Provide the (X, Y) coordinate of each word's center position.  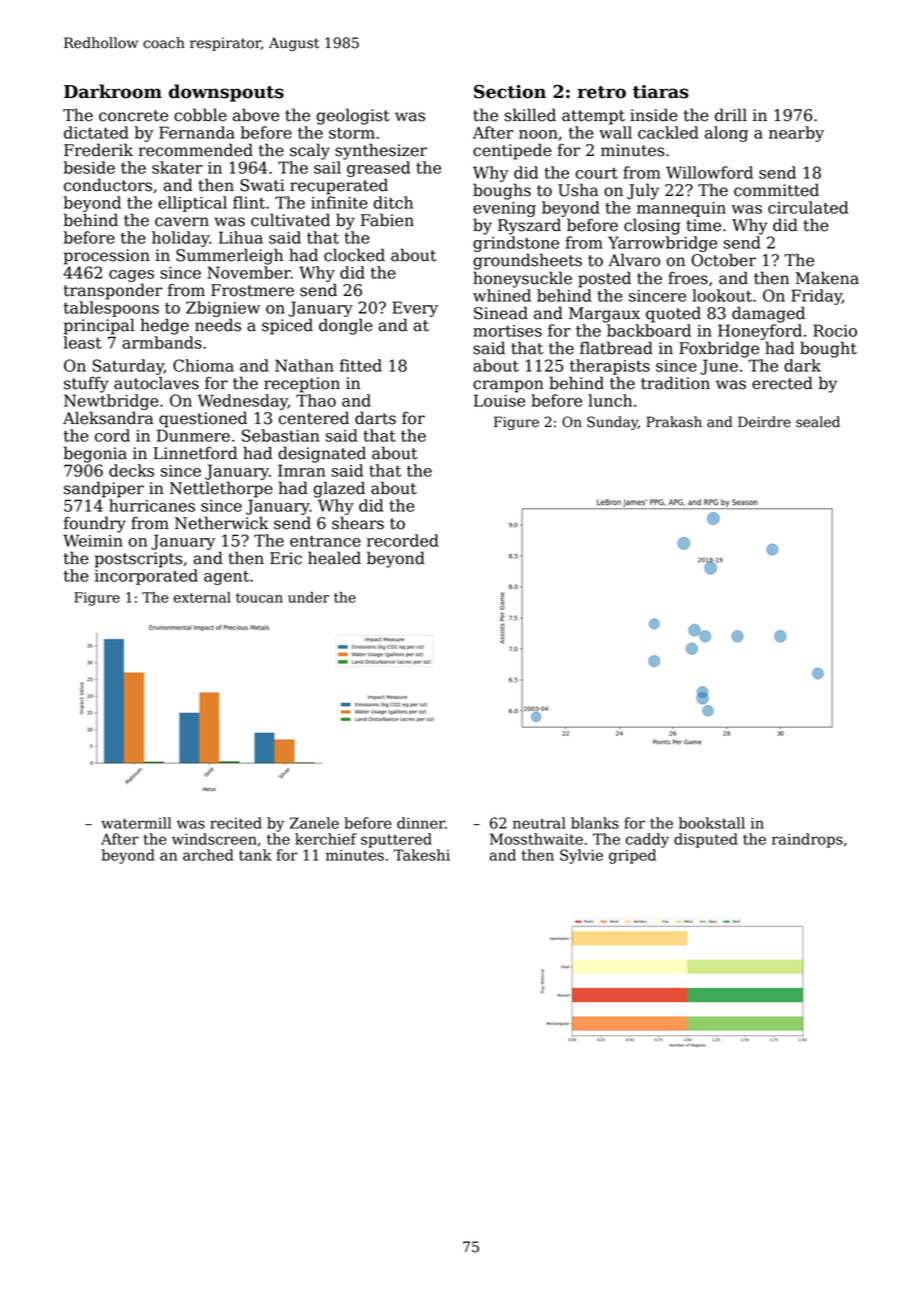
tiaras (661, 92)
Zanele (314, 823)
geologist (353, 116)
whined (502, 295)
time (703, 225)
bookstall (712, 823)
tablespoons (111, 309)
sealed (818, 422)
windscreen (214, 839)
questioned (203, 419)
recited (236, 823)
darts (375, 418)
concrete (133, 116)
